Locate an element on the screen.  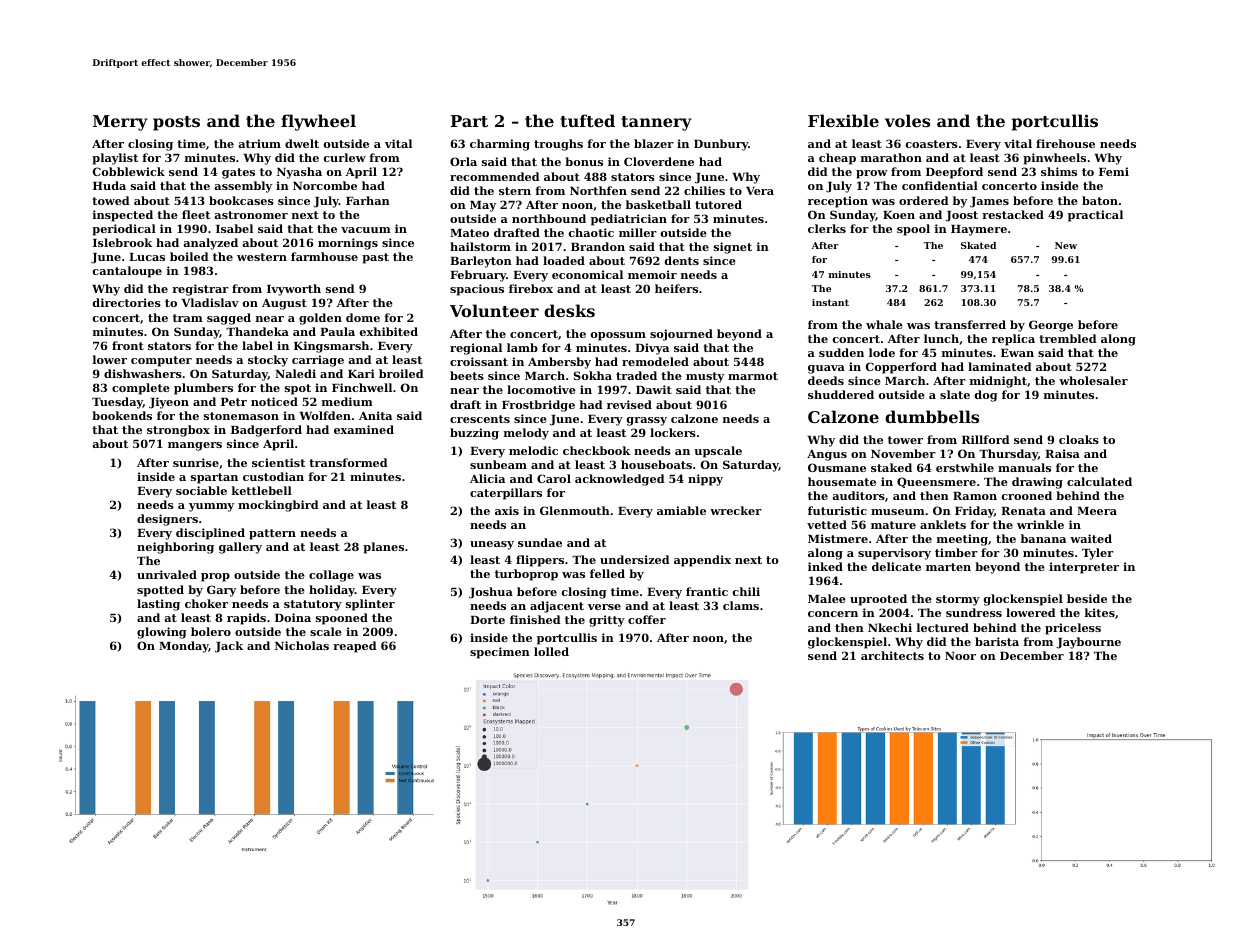
flywheel is located at coordinates (318, 122).
